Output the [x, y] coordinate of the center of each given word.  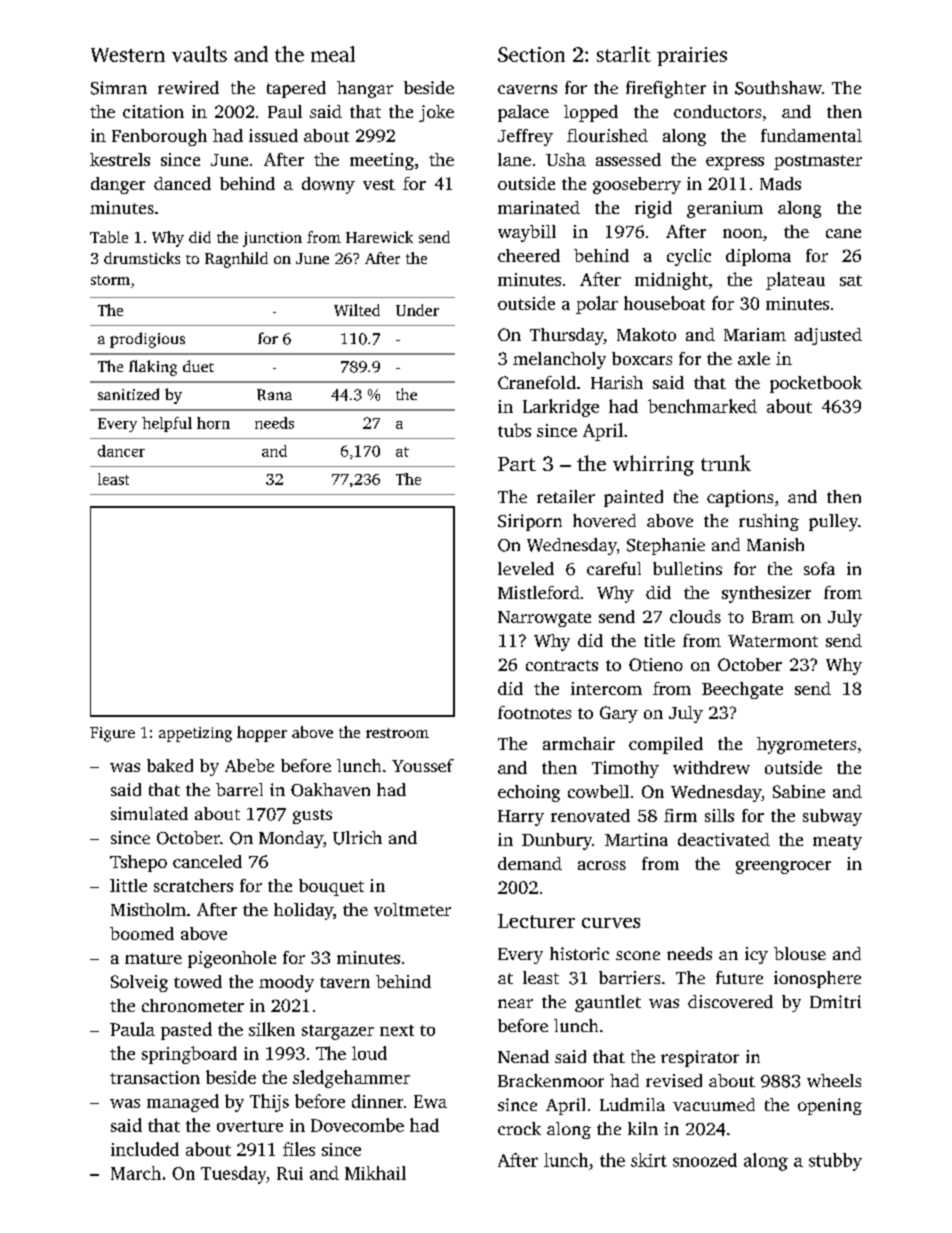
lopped [591, 113]
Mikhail [375, 1173]
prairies [692, 56]
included [145, 1149]
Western [128, 55]
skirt [649, 1160]
